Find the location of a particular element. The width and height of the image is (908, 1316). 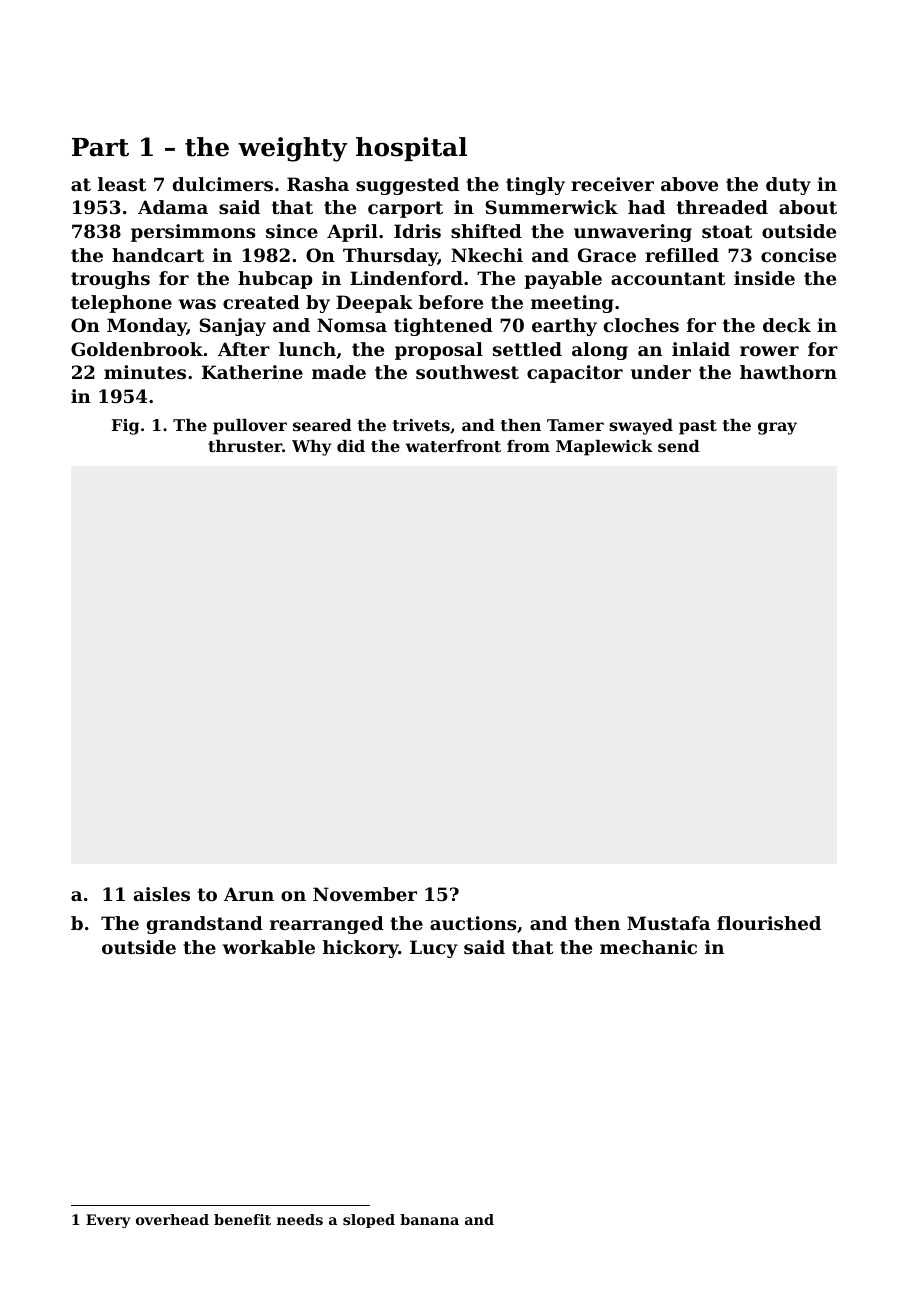

Part is located at coordinates (100, 147).
